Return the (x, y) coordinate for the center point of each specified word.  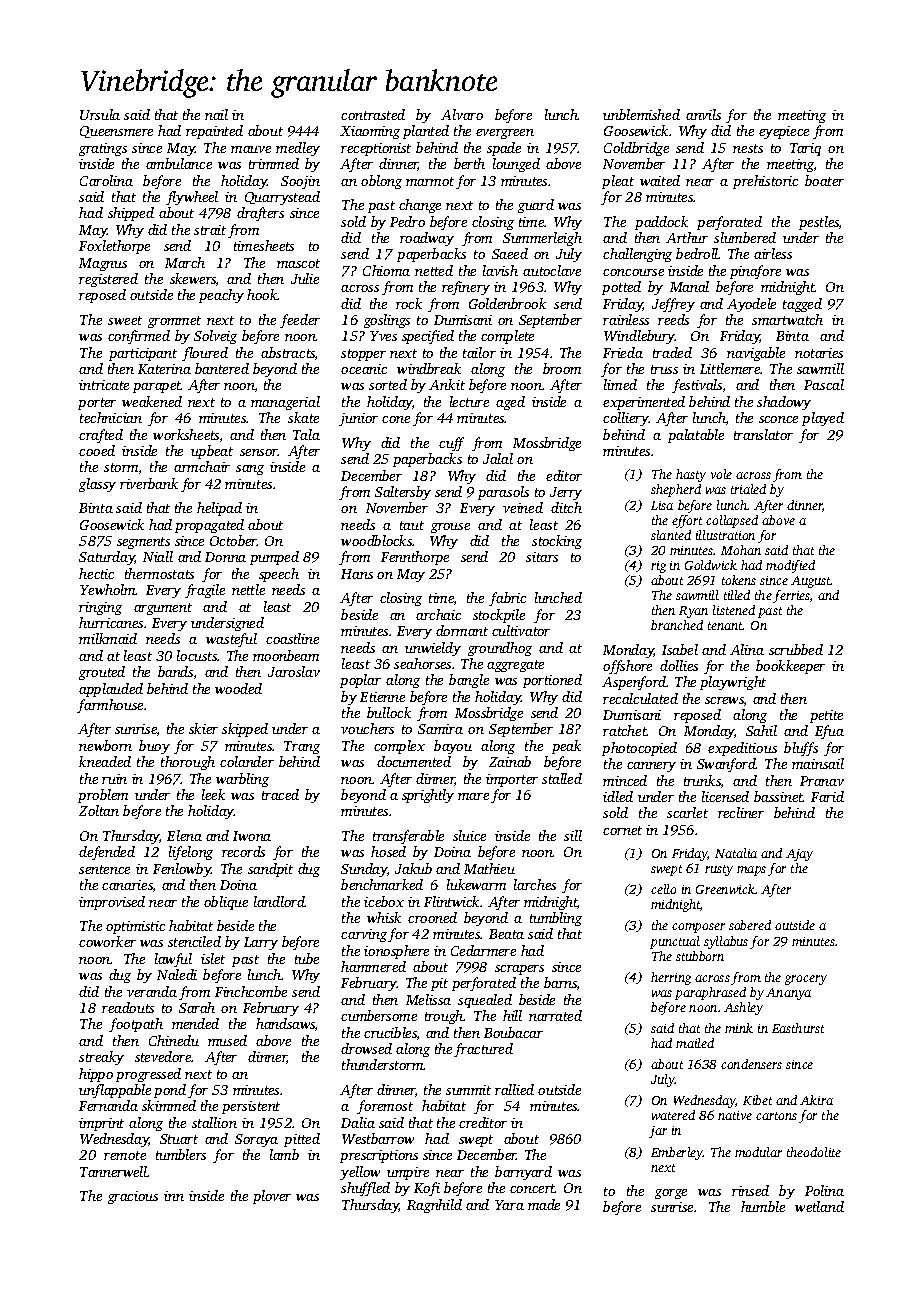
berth (469, 163)
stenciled (194, 941)
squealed (485, 1001)
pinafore (755, 272)
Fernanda (108, 1105)
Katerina (164, 369)
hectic (96, 573)
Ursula (100, 114)
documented (414, 761)
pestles (819, 223)
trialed (748, 489)
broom (562, 368)
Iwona (252, 836)
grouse (450, 528)
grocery (806, 980)
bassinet (778, 796)
